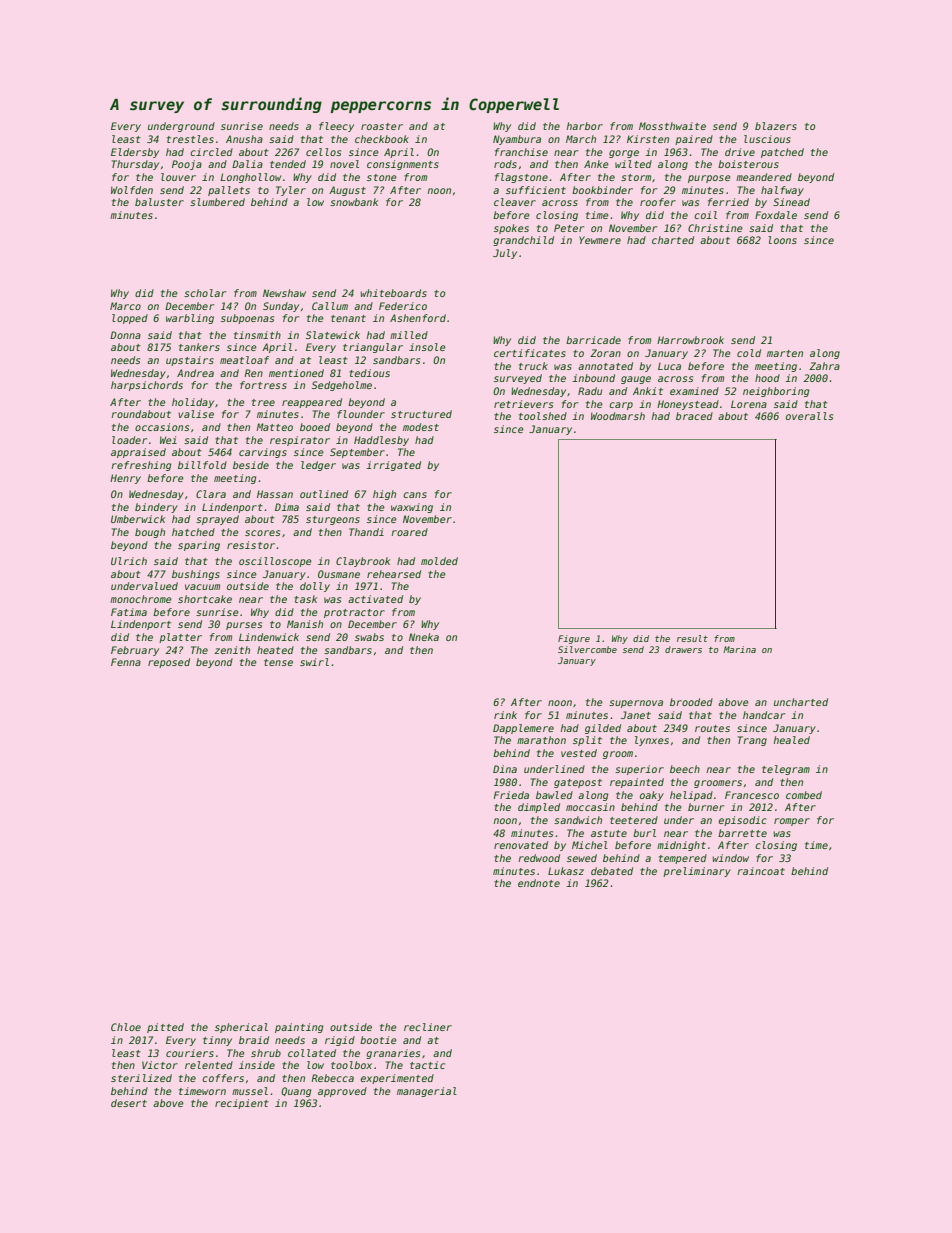 This screenshot has height=1233, width=952. I want to click on desert, so click(129, 1103).
